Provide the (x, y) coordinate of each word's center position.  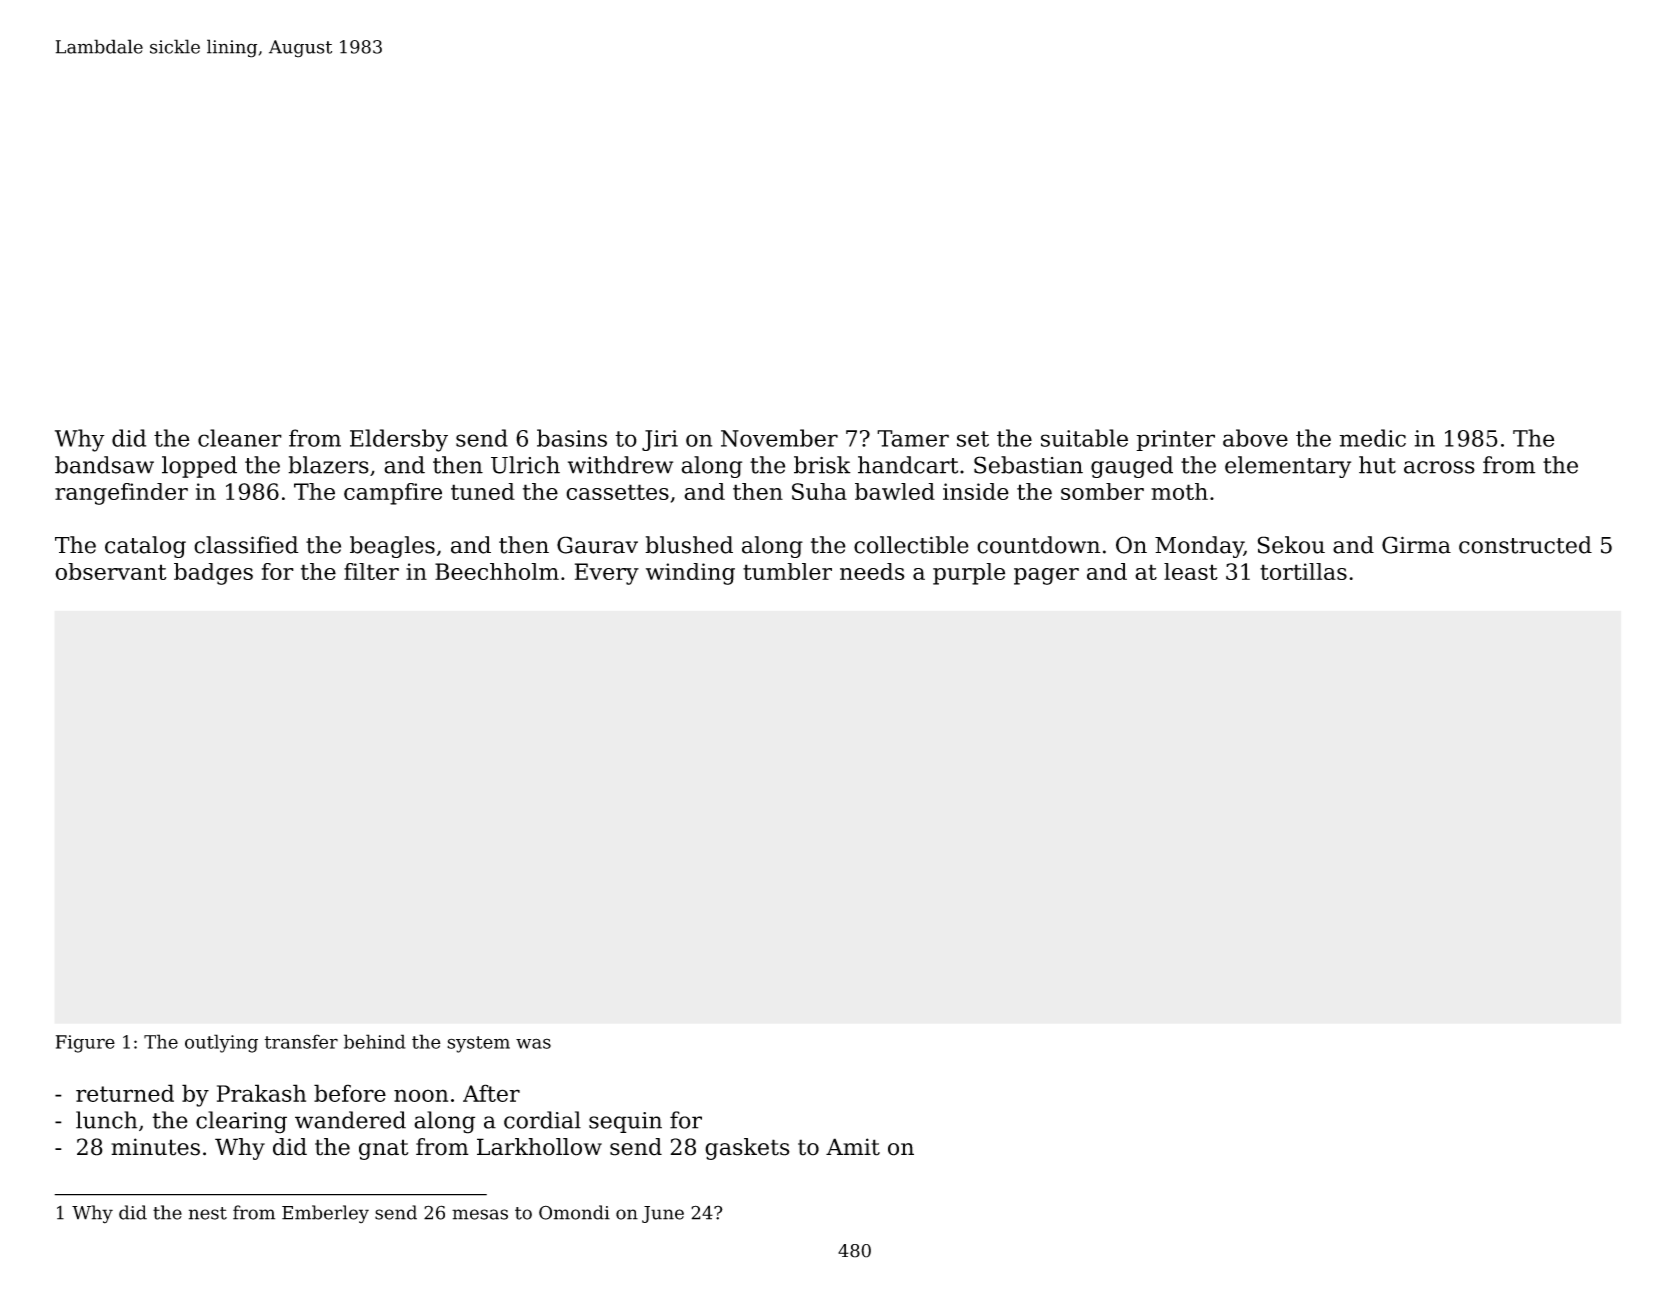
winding (690, 574)
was (533, 1043)
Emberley (325, 1214)
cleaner (240, 438)
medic (1372, 438)
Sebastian (1028, 465)
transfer (301, 1041)
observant (111, 571)
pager (1046, 576)
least (1191, 571)
